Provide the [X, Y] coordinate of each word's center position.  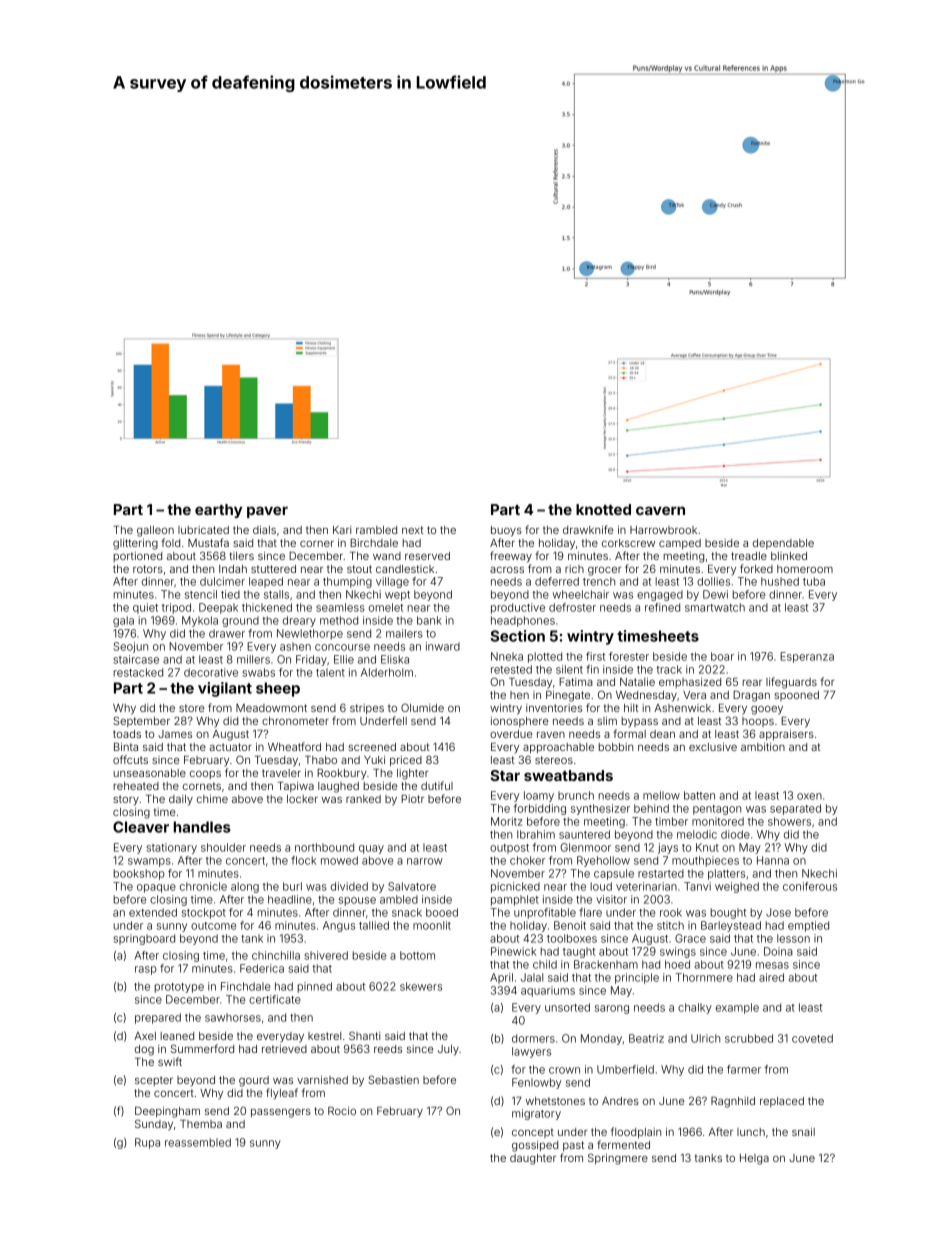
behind [651, 808]
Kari [342, 530]
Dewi [715, 594]
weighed [737, 887]
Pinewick [513, 951]
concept [533, 1133]
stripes [367, 709]
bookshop [139, 874]
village [392, 582]
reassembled [198, 1142]
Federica [262, 968]
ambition [763, 747]
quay [371, 849]
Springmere [618, 1159]
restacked [138, 672]
